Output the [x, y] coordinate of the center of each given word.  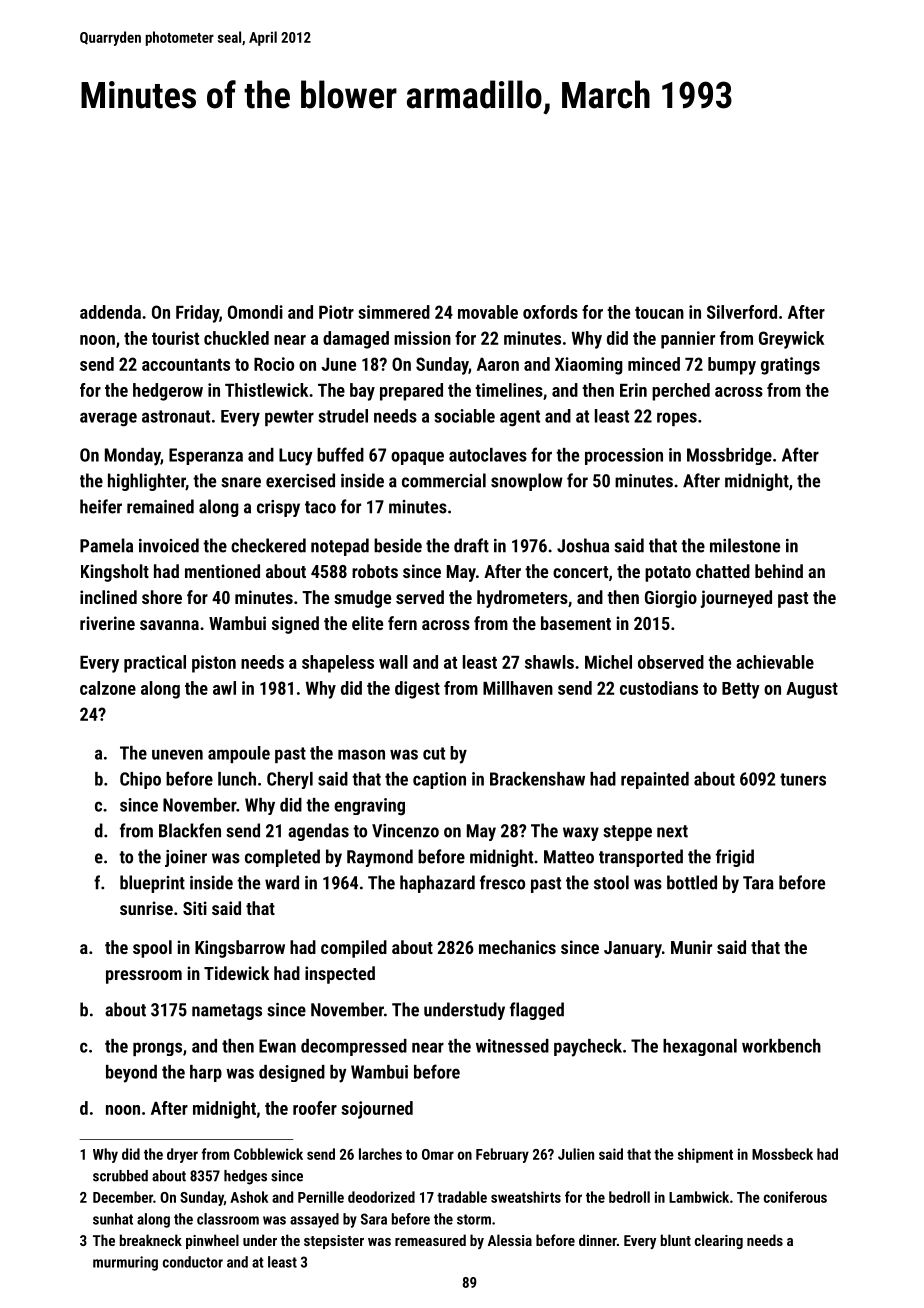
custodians [659, 688]
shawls [549, 662]
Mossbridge [729, 456]
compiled [354, 949]
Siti [195, 908]
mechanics [517, 947]
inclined [108, 597]
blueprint [152, 884]
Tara [758, 883]
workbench [781, 1046]
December [123, 1197]
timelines [509, 390]
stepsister [334, 1242]
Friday [197, 314]
